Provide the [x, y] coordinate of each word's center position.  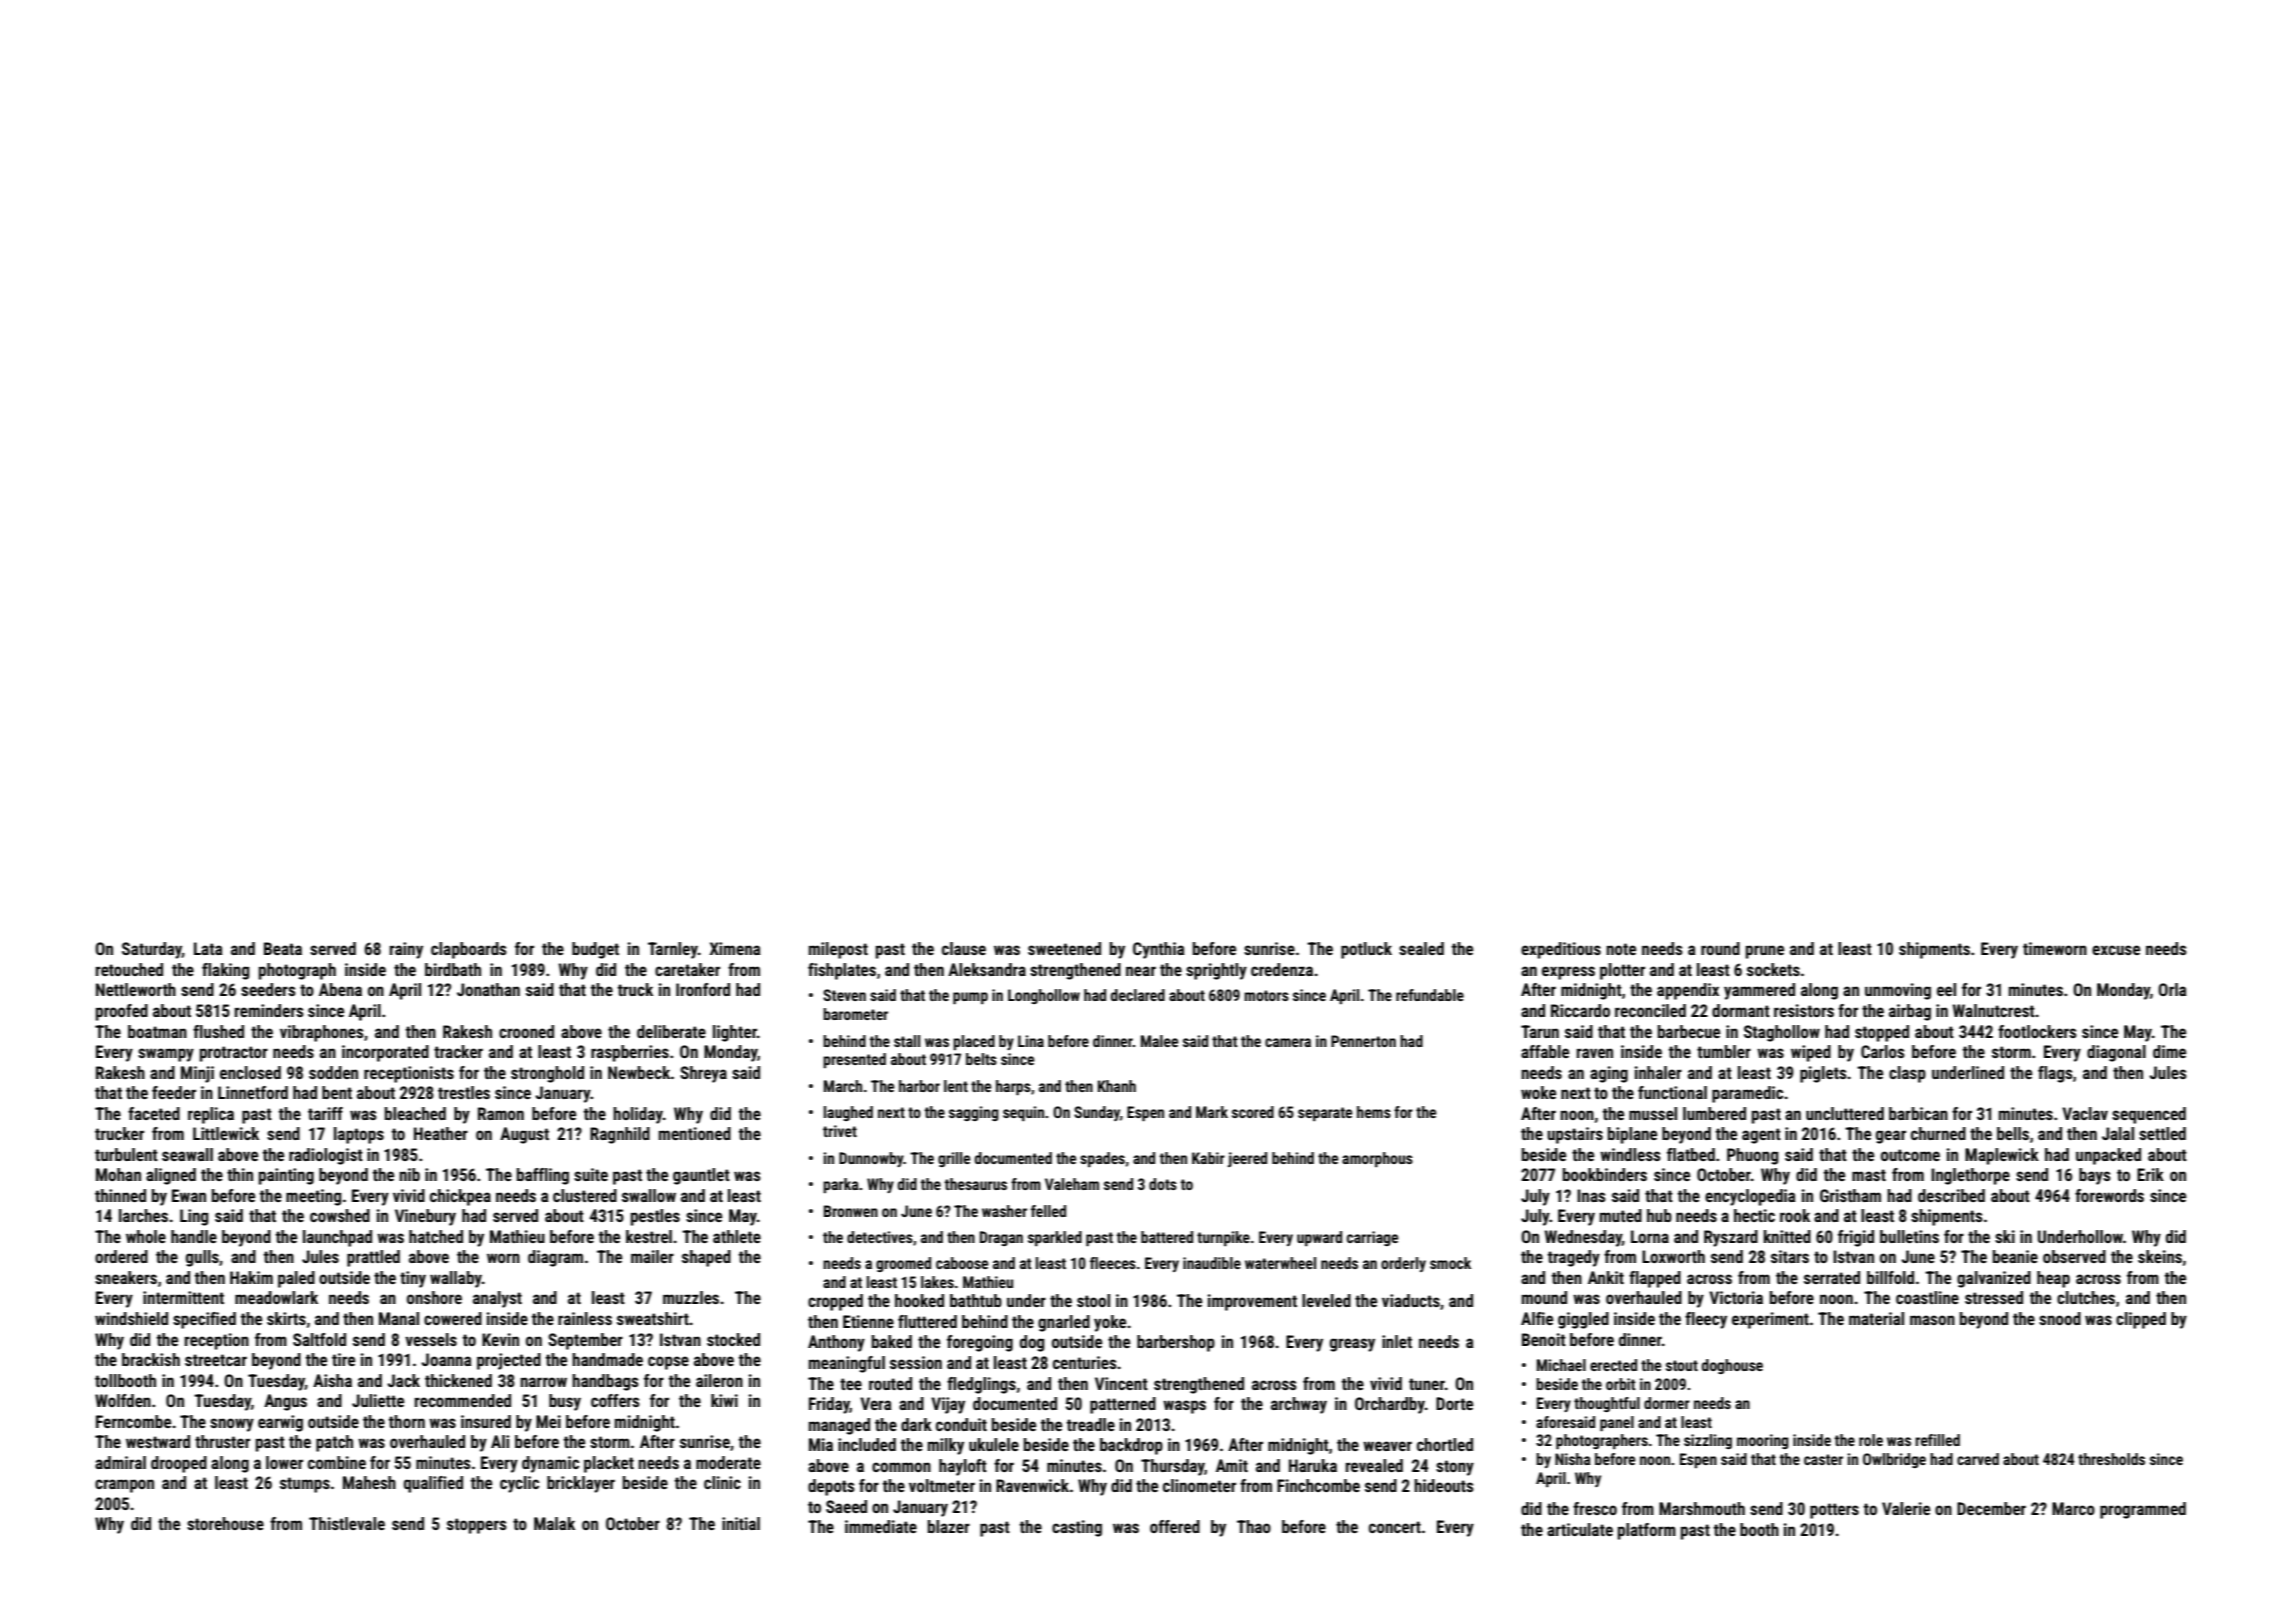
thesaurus [976, 1184]
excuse [2116, 950]
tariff [325, 1113]
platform [1647, 1531]
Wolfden [123, 1400]
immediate [881, 1526]
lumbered [1714, 1113]
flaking [225, 971]
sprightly [1216, 971]
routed [890, 1383]
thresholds [2111, 1459]
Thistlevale [347, 1523]
